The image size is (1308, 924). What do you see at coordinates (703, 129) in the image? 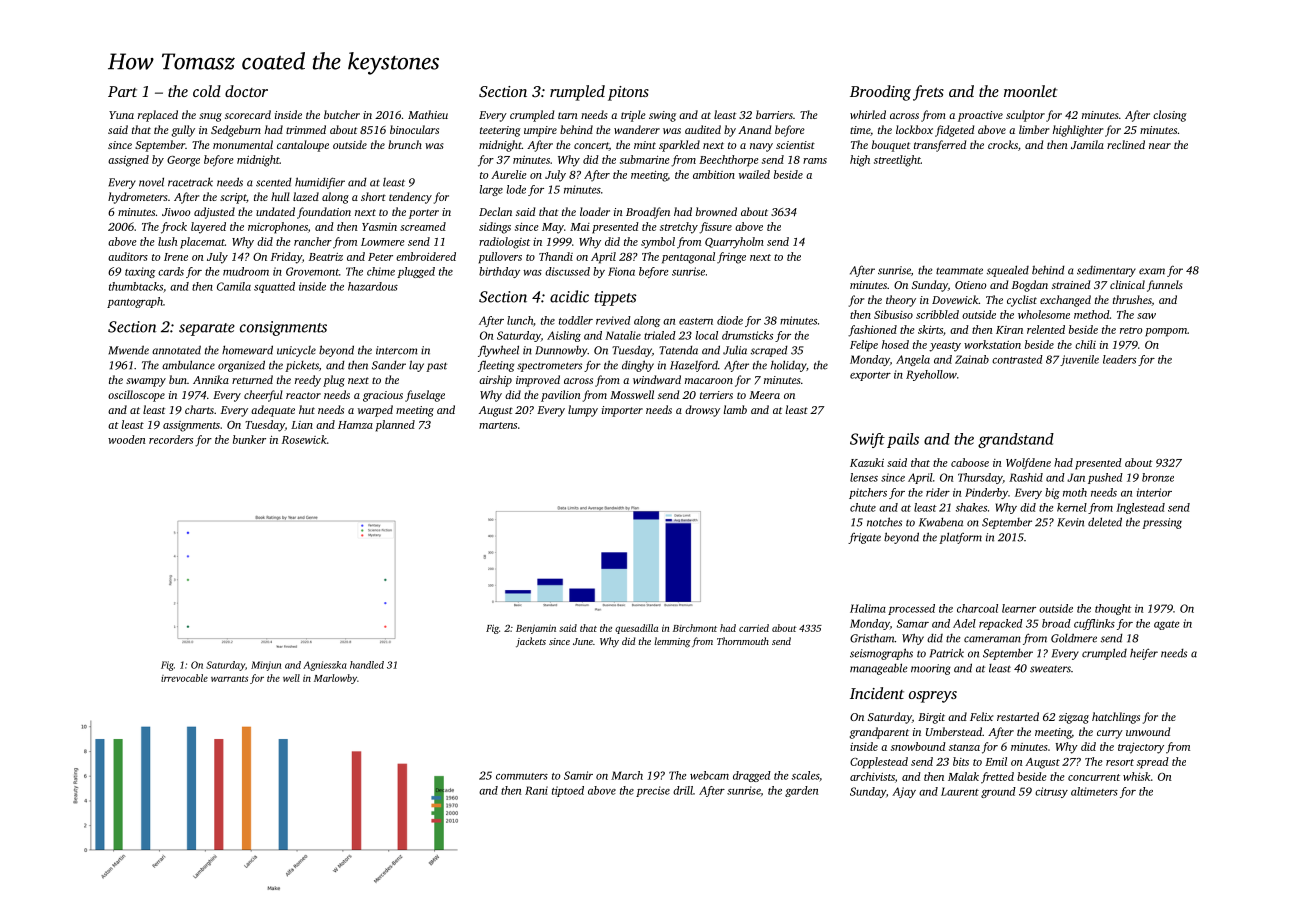
I see `audited` at bounding box center [703, 129].
